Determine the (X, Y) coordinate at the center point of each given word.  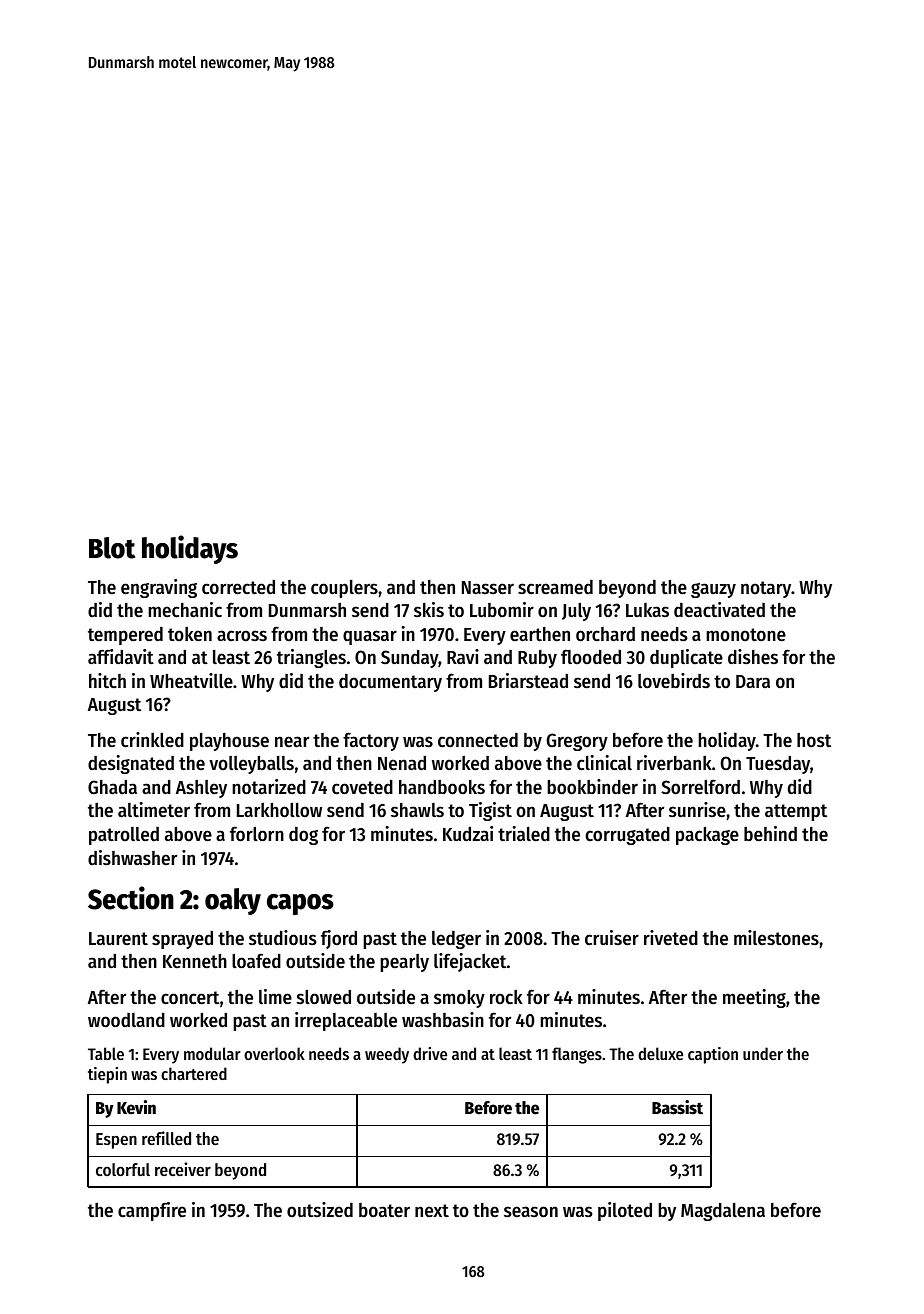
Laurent (118, 939)
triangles (311, 658)
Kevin (136, 1107)
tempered (125, 636)
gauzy (713, 590)
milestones (776, 938)
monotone (746, 635)
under (763, 1053)
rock (506, 997)
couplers (344, 589)
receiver (183, 1169)
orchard (605, 634)
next (432, 1211)
